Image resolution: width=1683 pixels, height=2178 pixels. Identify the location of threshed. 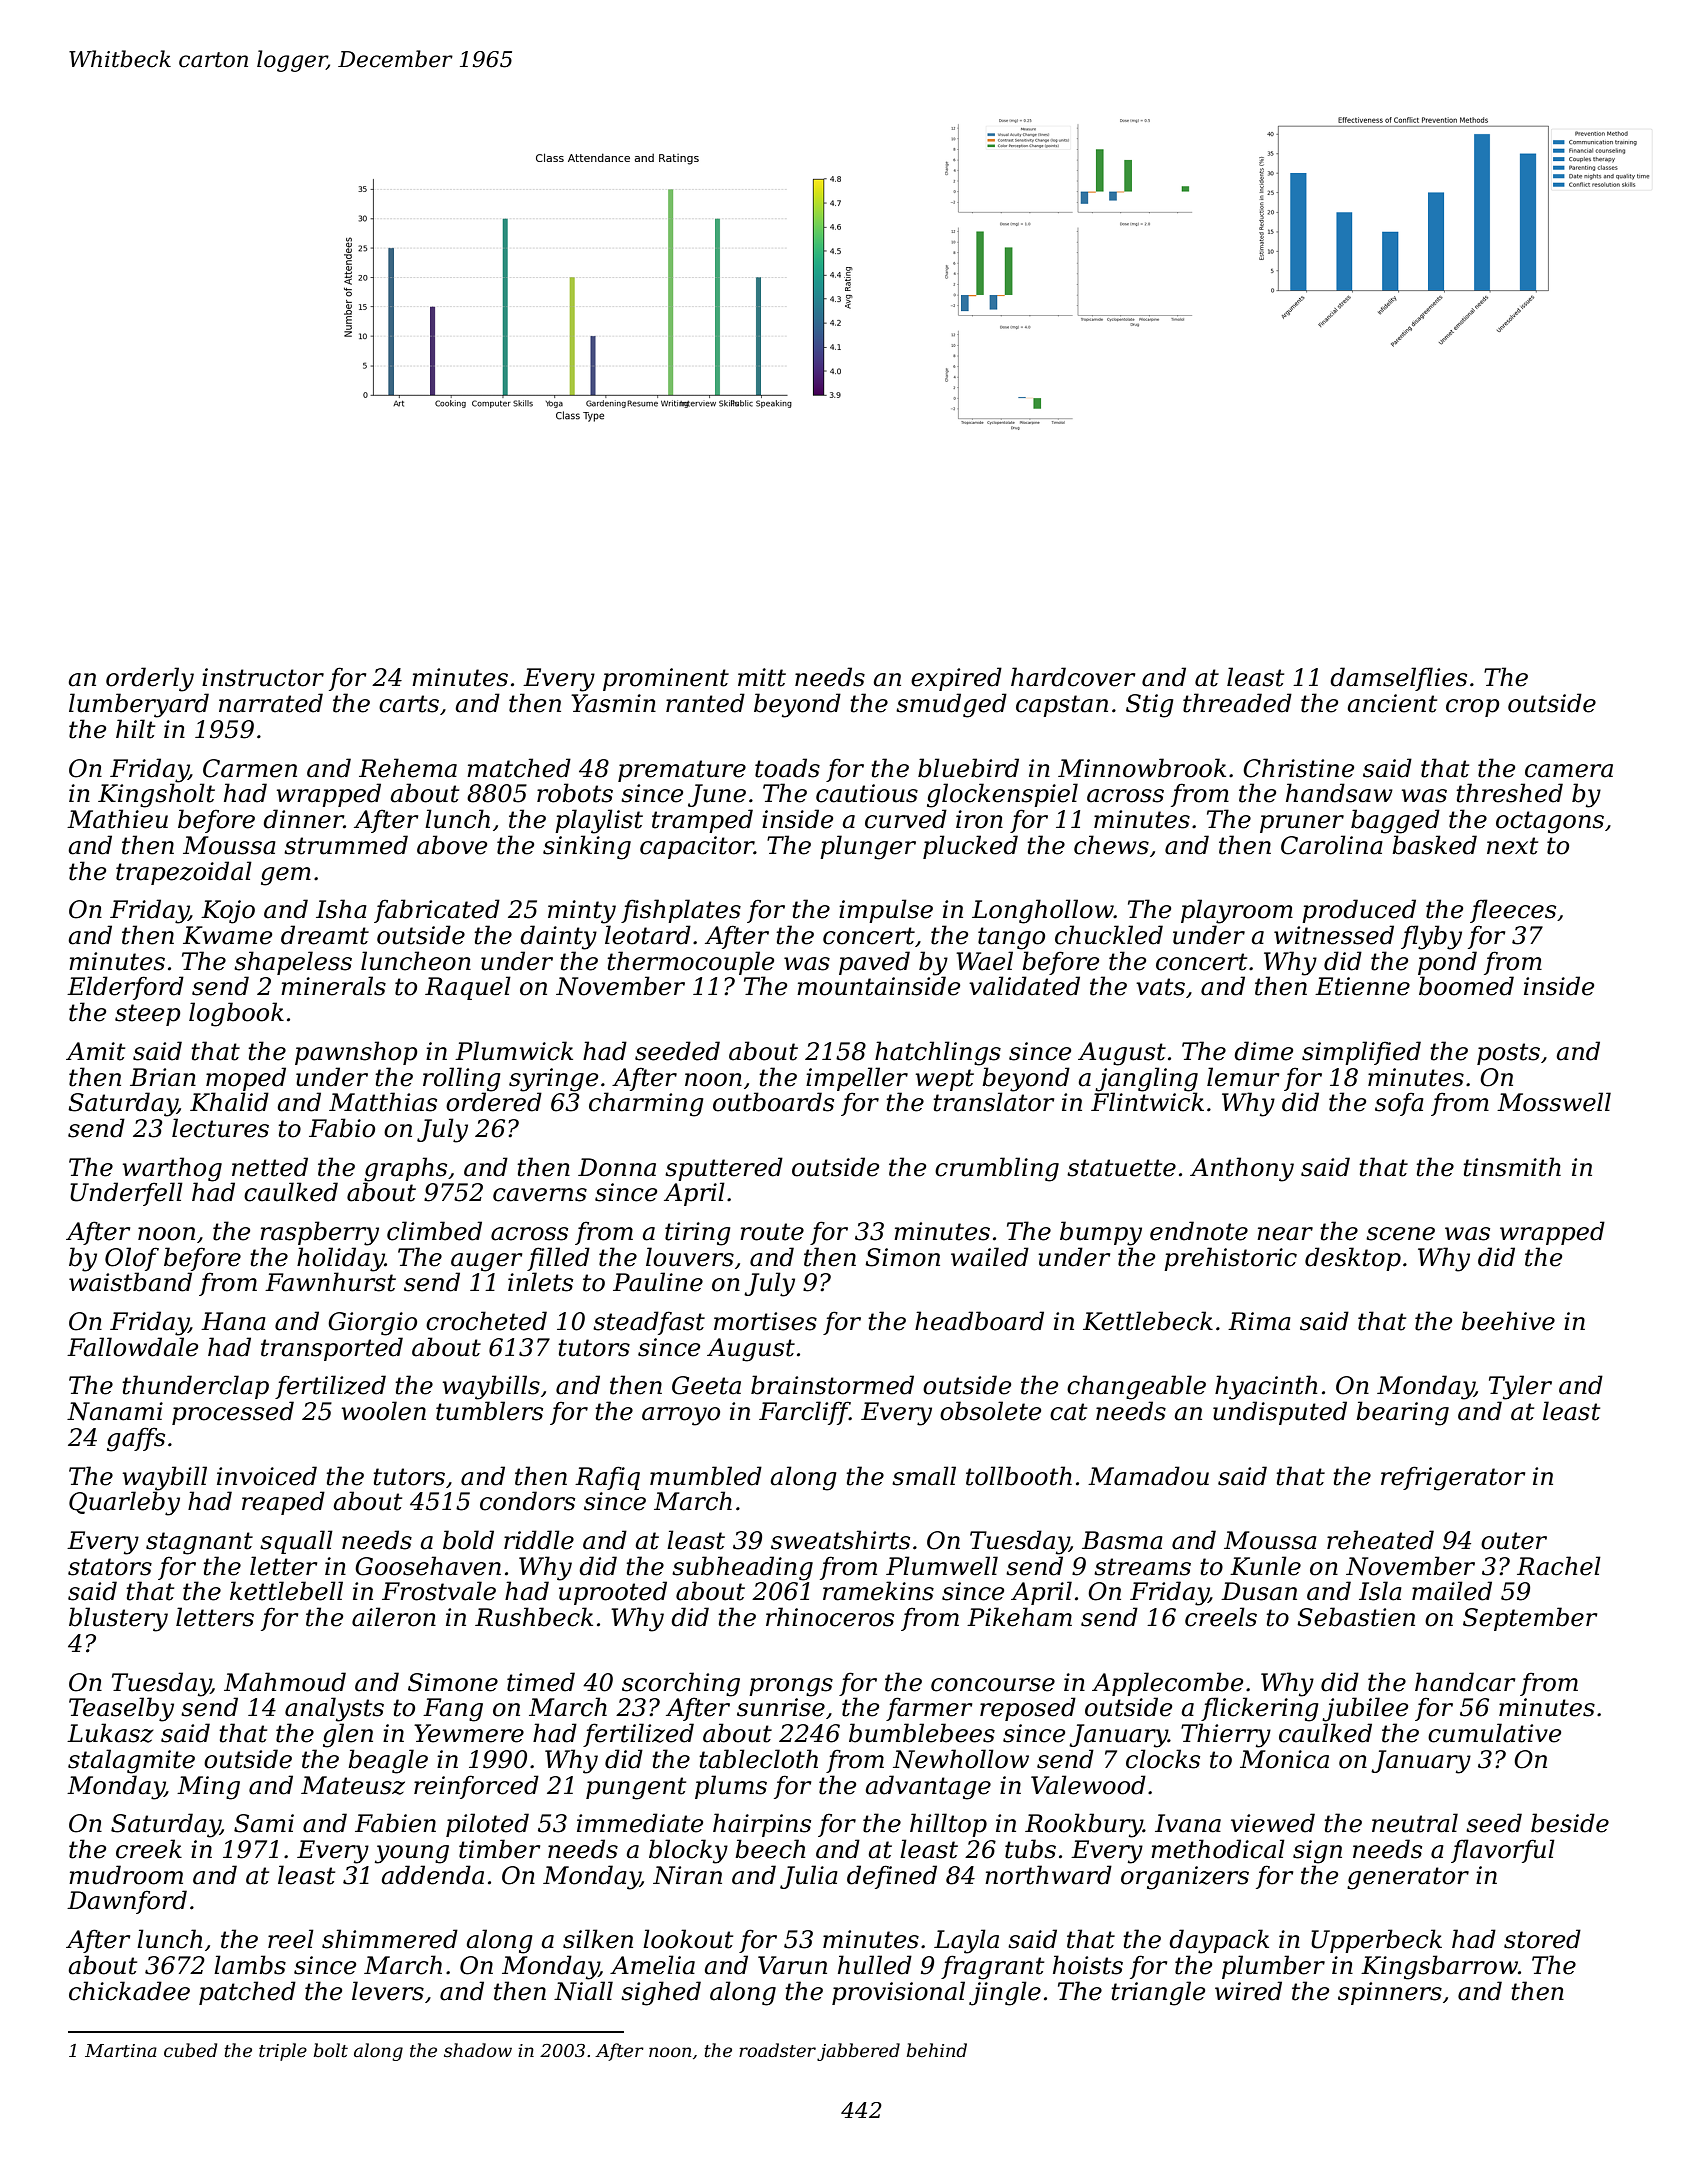
(1509, 793).
